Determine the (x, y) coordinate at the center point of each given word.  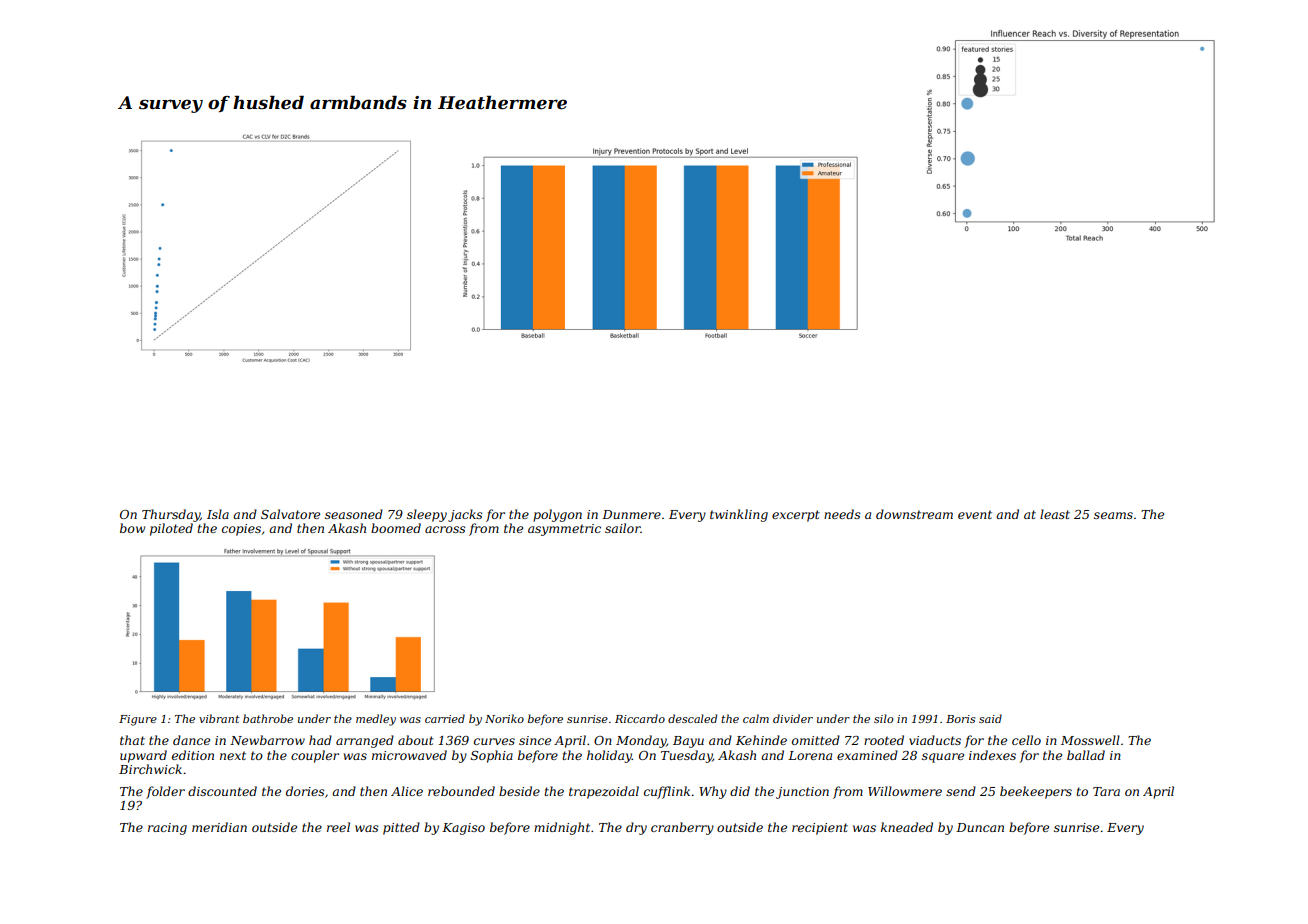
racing (167, 829)
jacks (465, 515)
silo (884, 718)
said (990, 718)
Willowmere (905, 791)
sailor (623, 528)
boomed (396, 528)
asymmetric (564, 530)
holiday (609, 756)
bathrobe (268, 718)
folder (165, 792)
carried (445, 718)
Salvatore (290, 514)
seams (1113, 515)
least (1055, 514)
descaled (692, 718)
